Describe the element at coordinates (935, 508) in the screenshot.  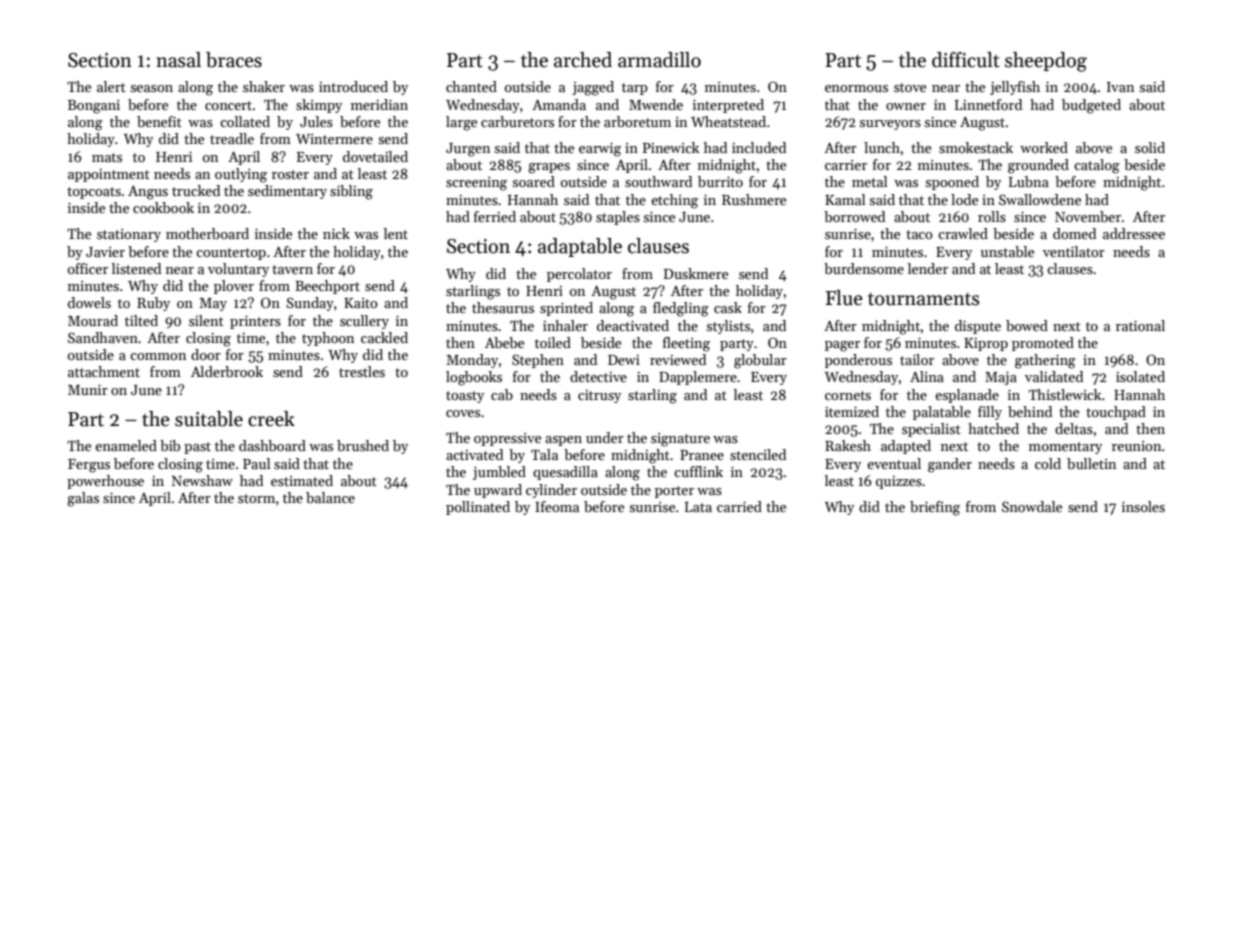
I see `briefing` at that location.
